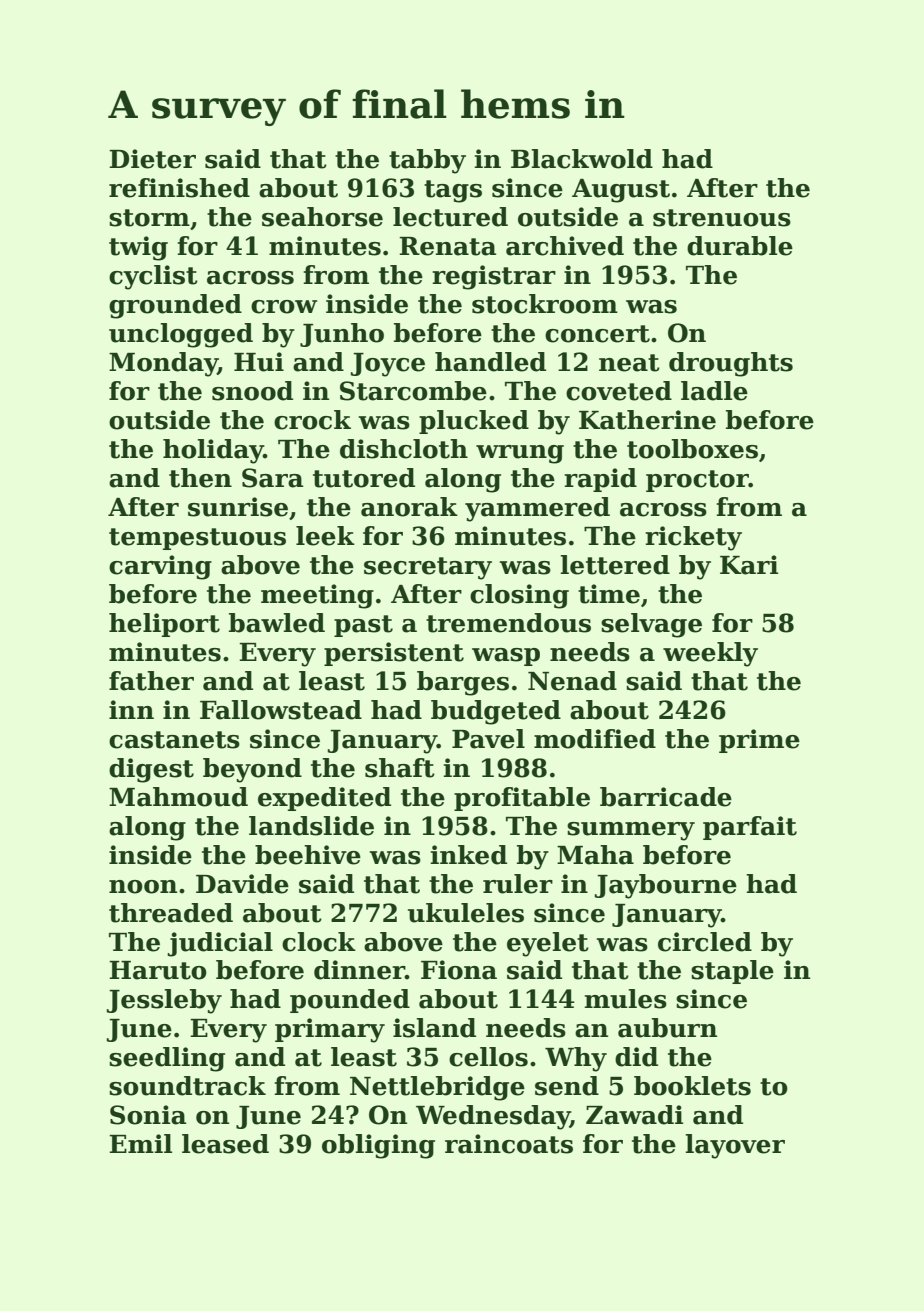 The width and height of the screenshot is (924, 1311). Describe the element at coordinates (427, 161) in the screenshot. I see `tabby` at that location.
